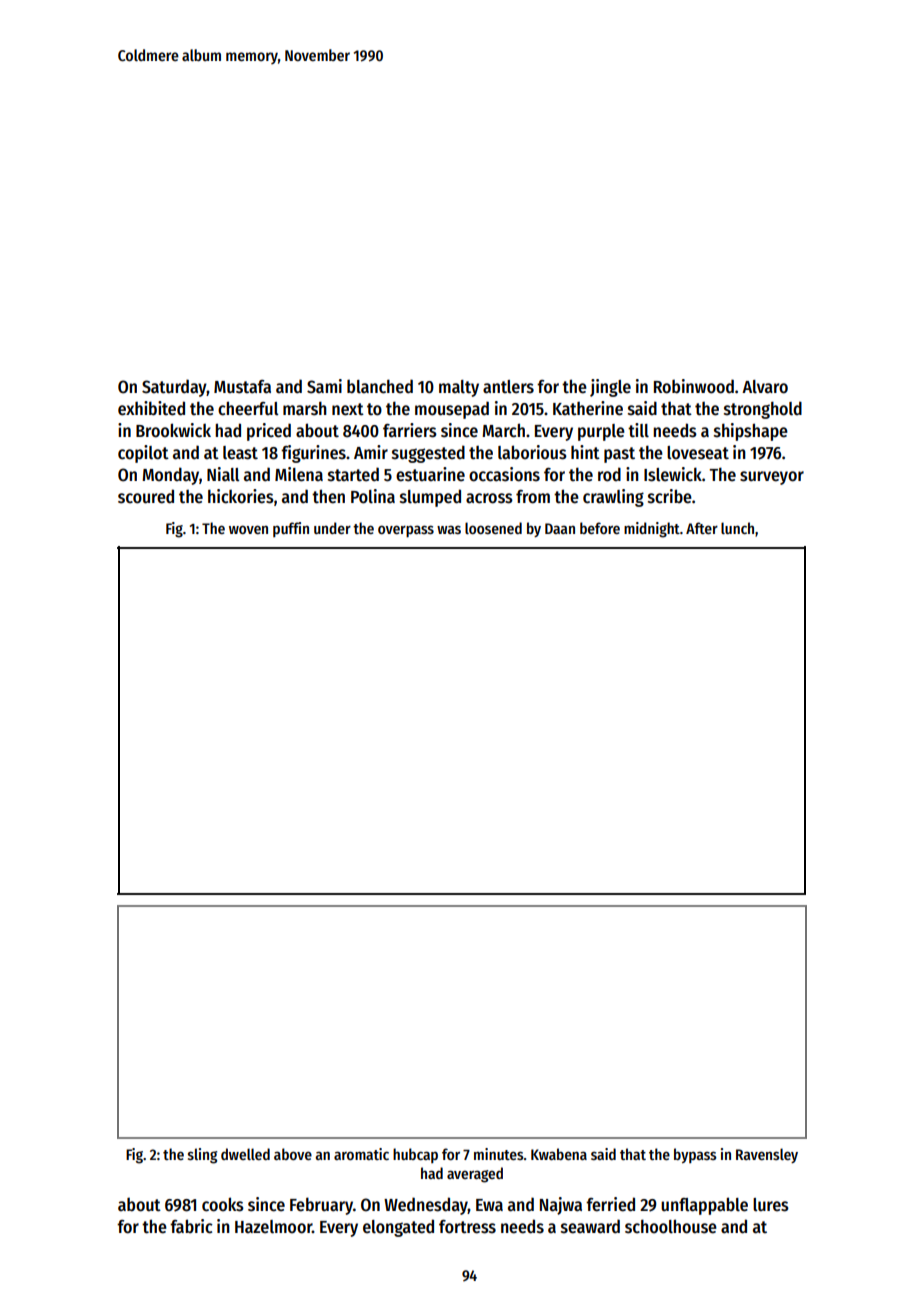 The image size is (924, 1314). What do you see at coordinates (371, 452) in the screenshot?
I see `Amir` at bounding box center [371, 452].
